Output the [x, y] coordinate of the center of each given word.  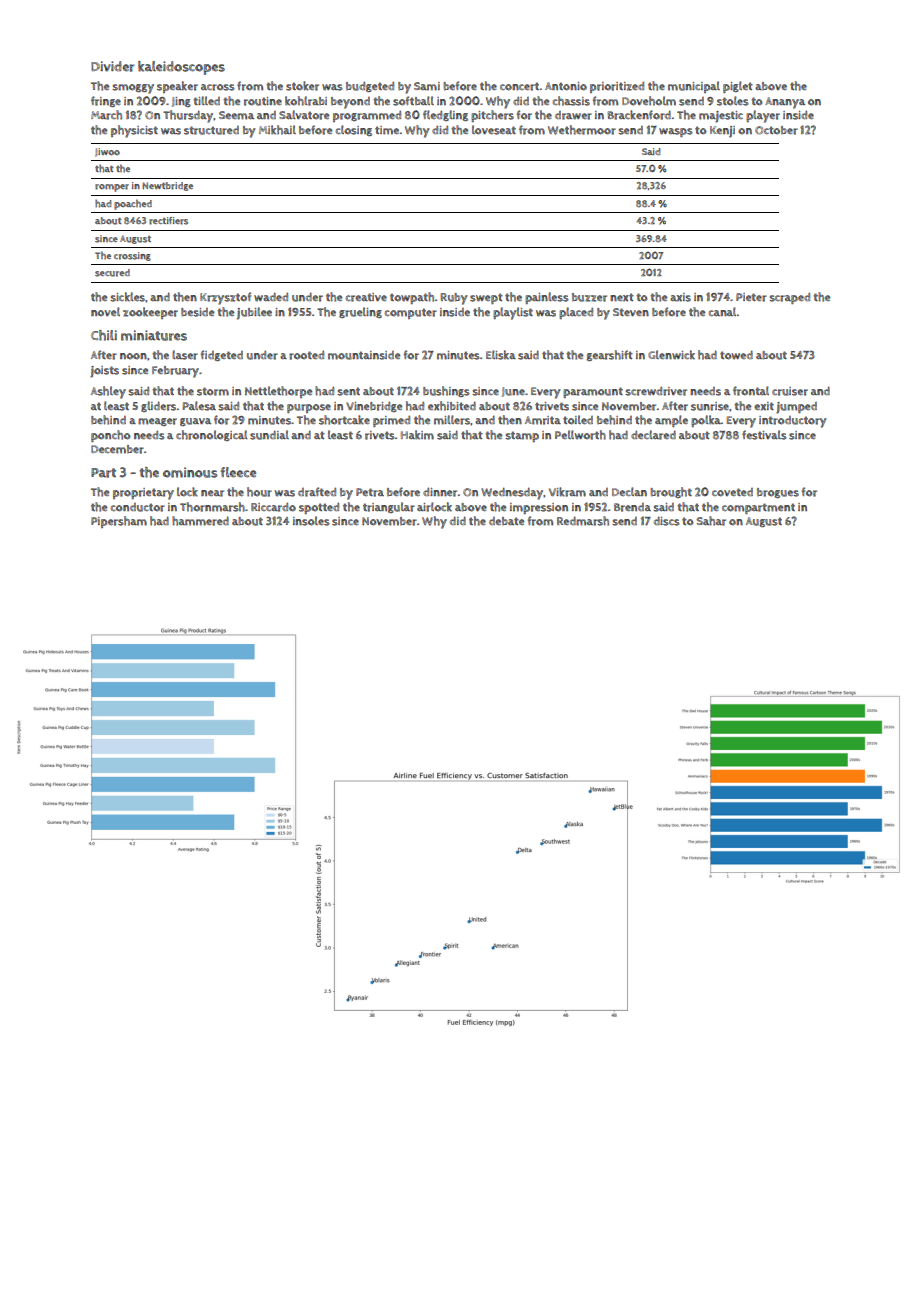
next [622, 297]
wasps [676, 132]
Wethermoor [582, 130]
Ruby [454, 299]
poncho [110, 436]
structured [211, 130]
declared [653, 435]
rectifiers [168, 221]
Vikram [567, 492]
